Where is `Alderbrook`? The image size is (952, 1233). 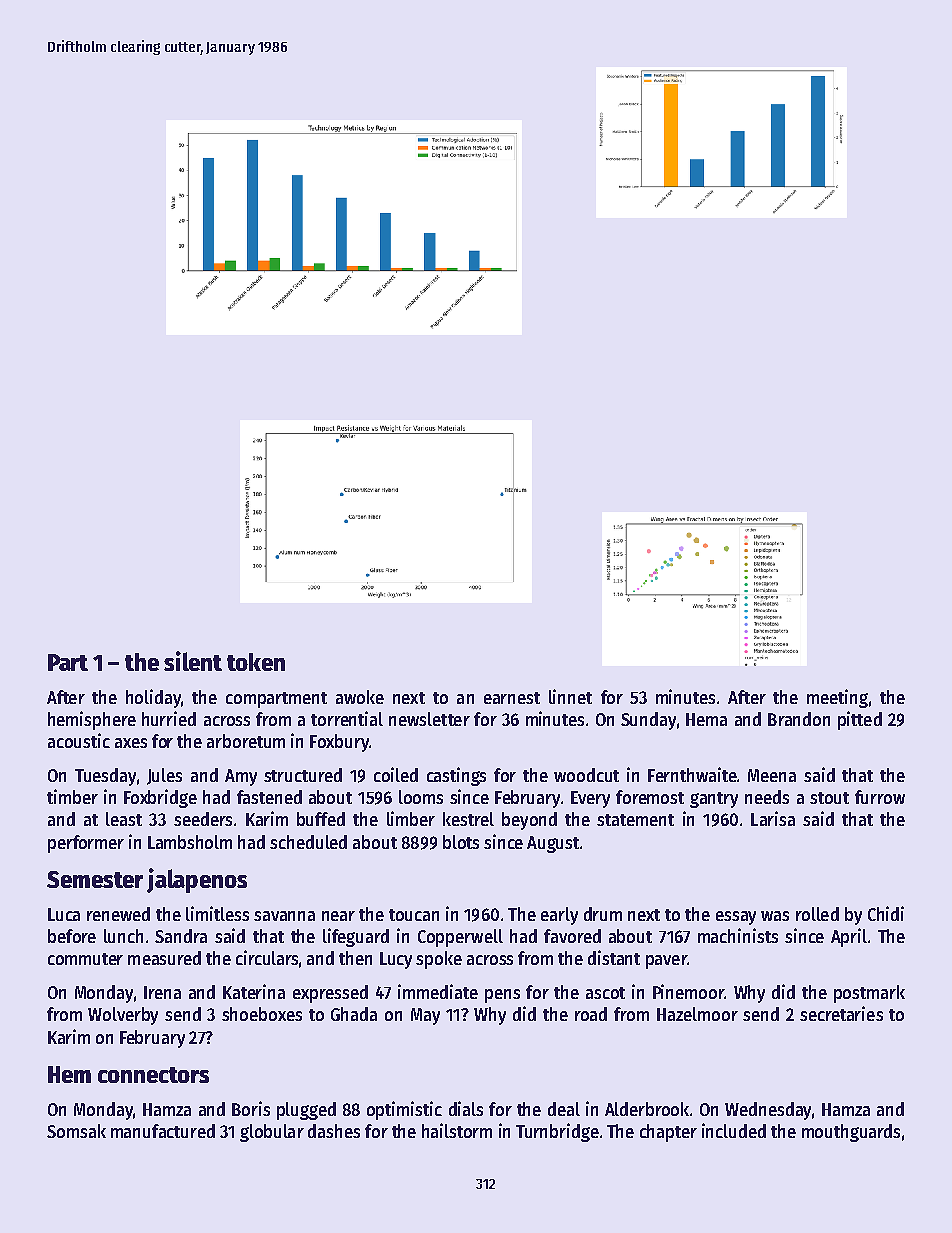 Alderbrook is located at coordinates (647, 1109).
